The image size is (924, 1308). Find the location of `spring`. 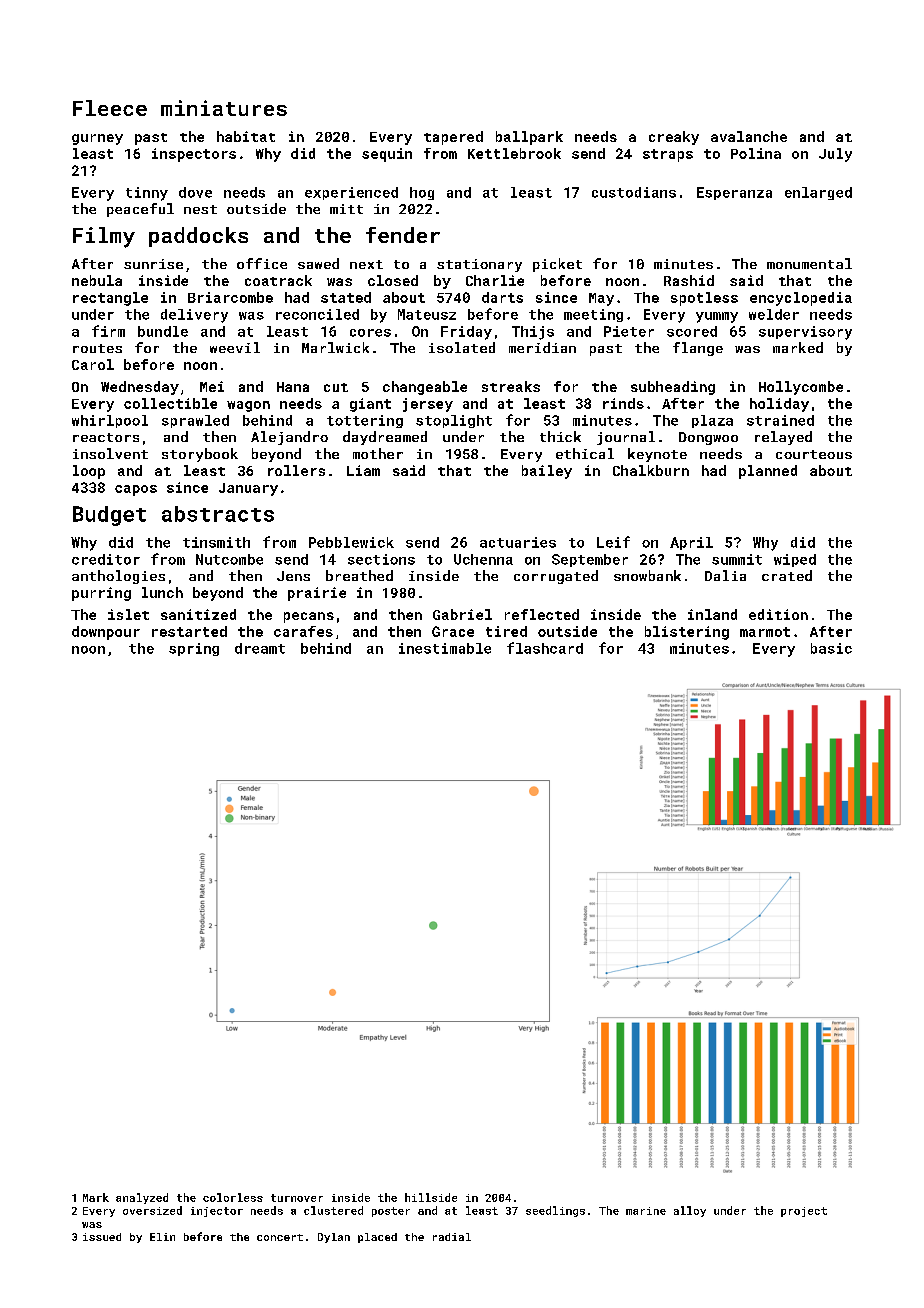

spring is located at coordinates (194, 649).
